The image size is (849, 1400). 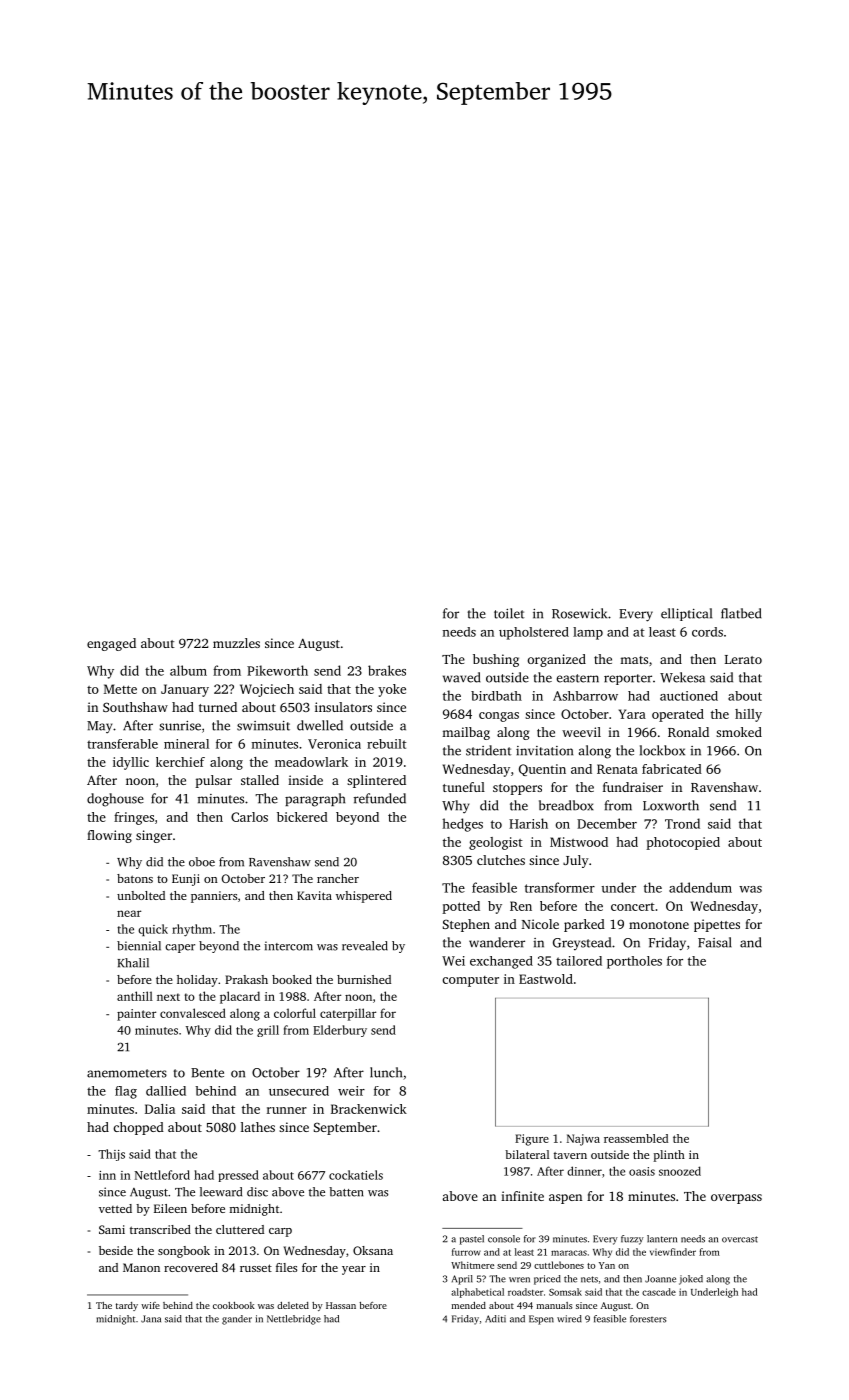 I want to click on anemometers, so click(x=127, y=1073).
